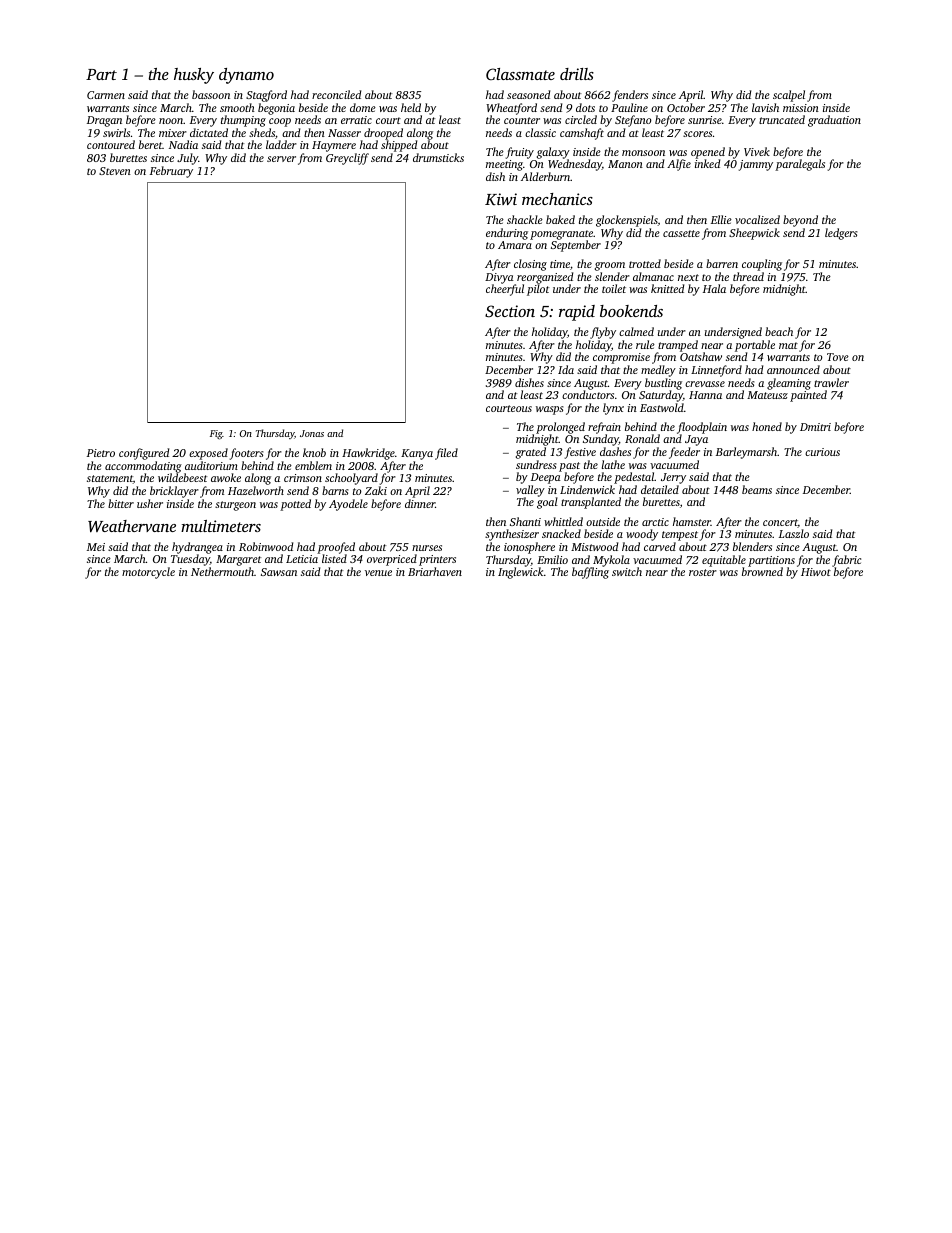 Image resolution: width=952 pixels, height=1233 pixels. What do you see at coordinates (121, 503) in the screenshot?
I see `bitter` at bounding box center [121, 503].
